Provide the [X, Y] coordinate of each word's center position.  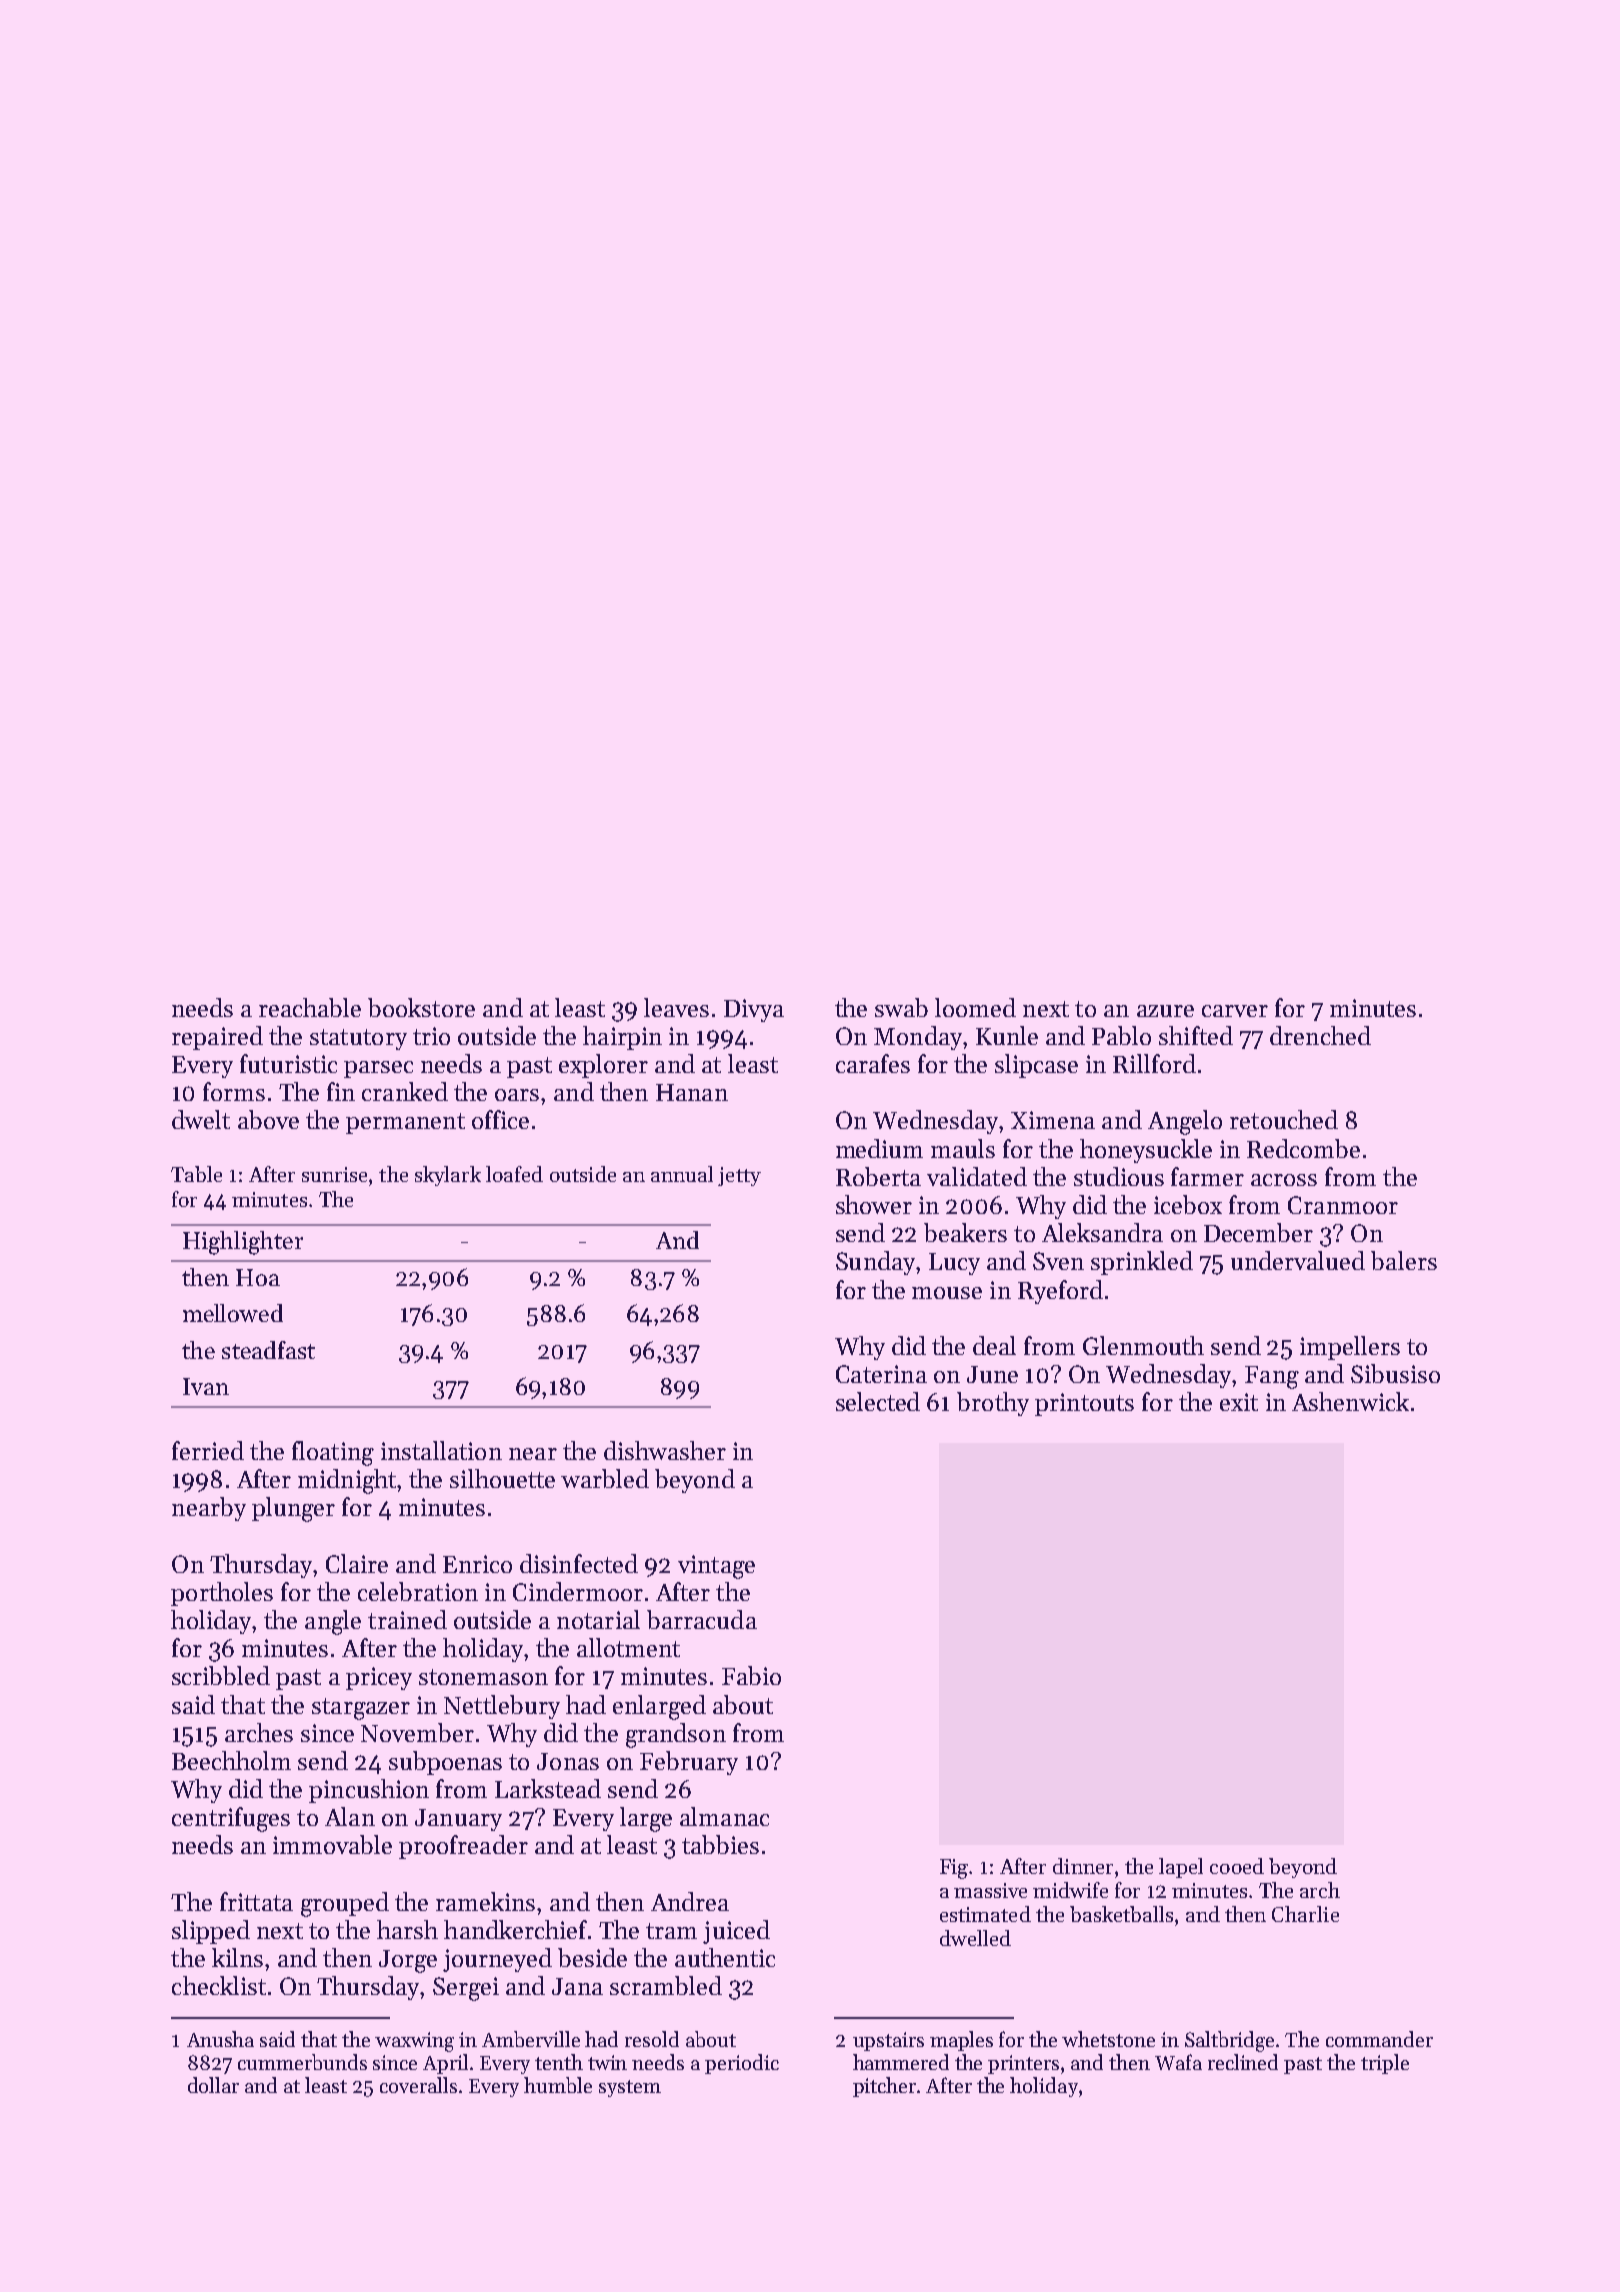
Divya [754, 1010]
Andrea [690, 1901]
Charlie [1305, 1914]
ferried [208, 1450]
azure [1165, 1011]
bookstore [421, 1007]
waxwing [414, 2042]
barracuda [702, 1619]
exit [1239, 1402]
